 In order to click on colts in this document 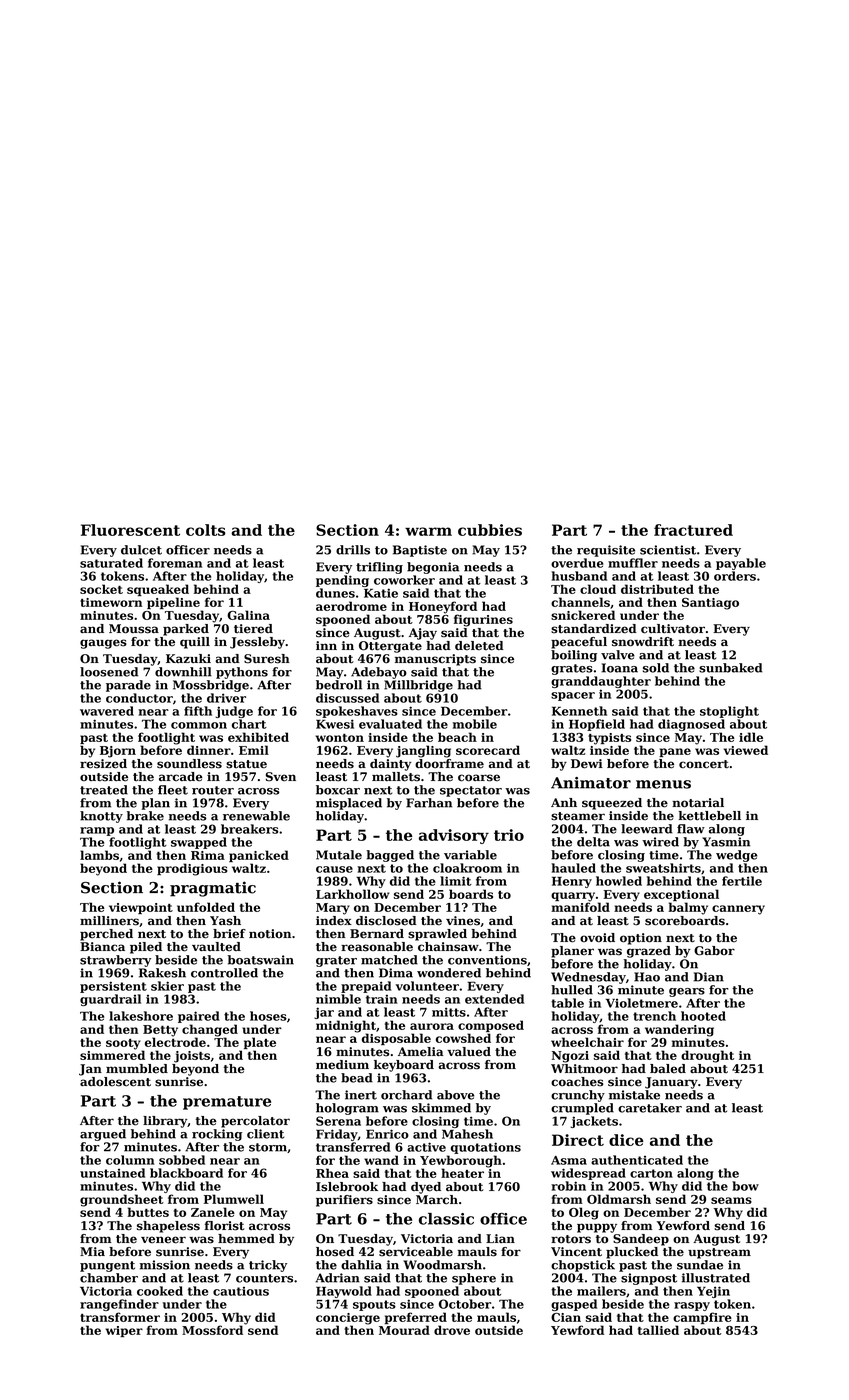, I will do `click(206, 530)`.
